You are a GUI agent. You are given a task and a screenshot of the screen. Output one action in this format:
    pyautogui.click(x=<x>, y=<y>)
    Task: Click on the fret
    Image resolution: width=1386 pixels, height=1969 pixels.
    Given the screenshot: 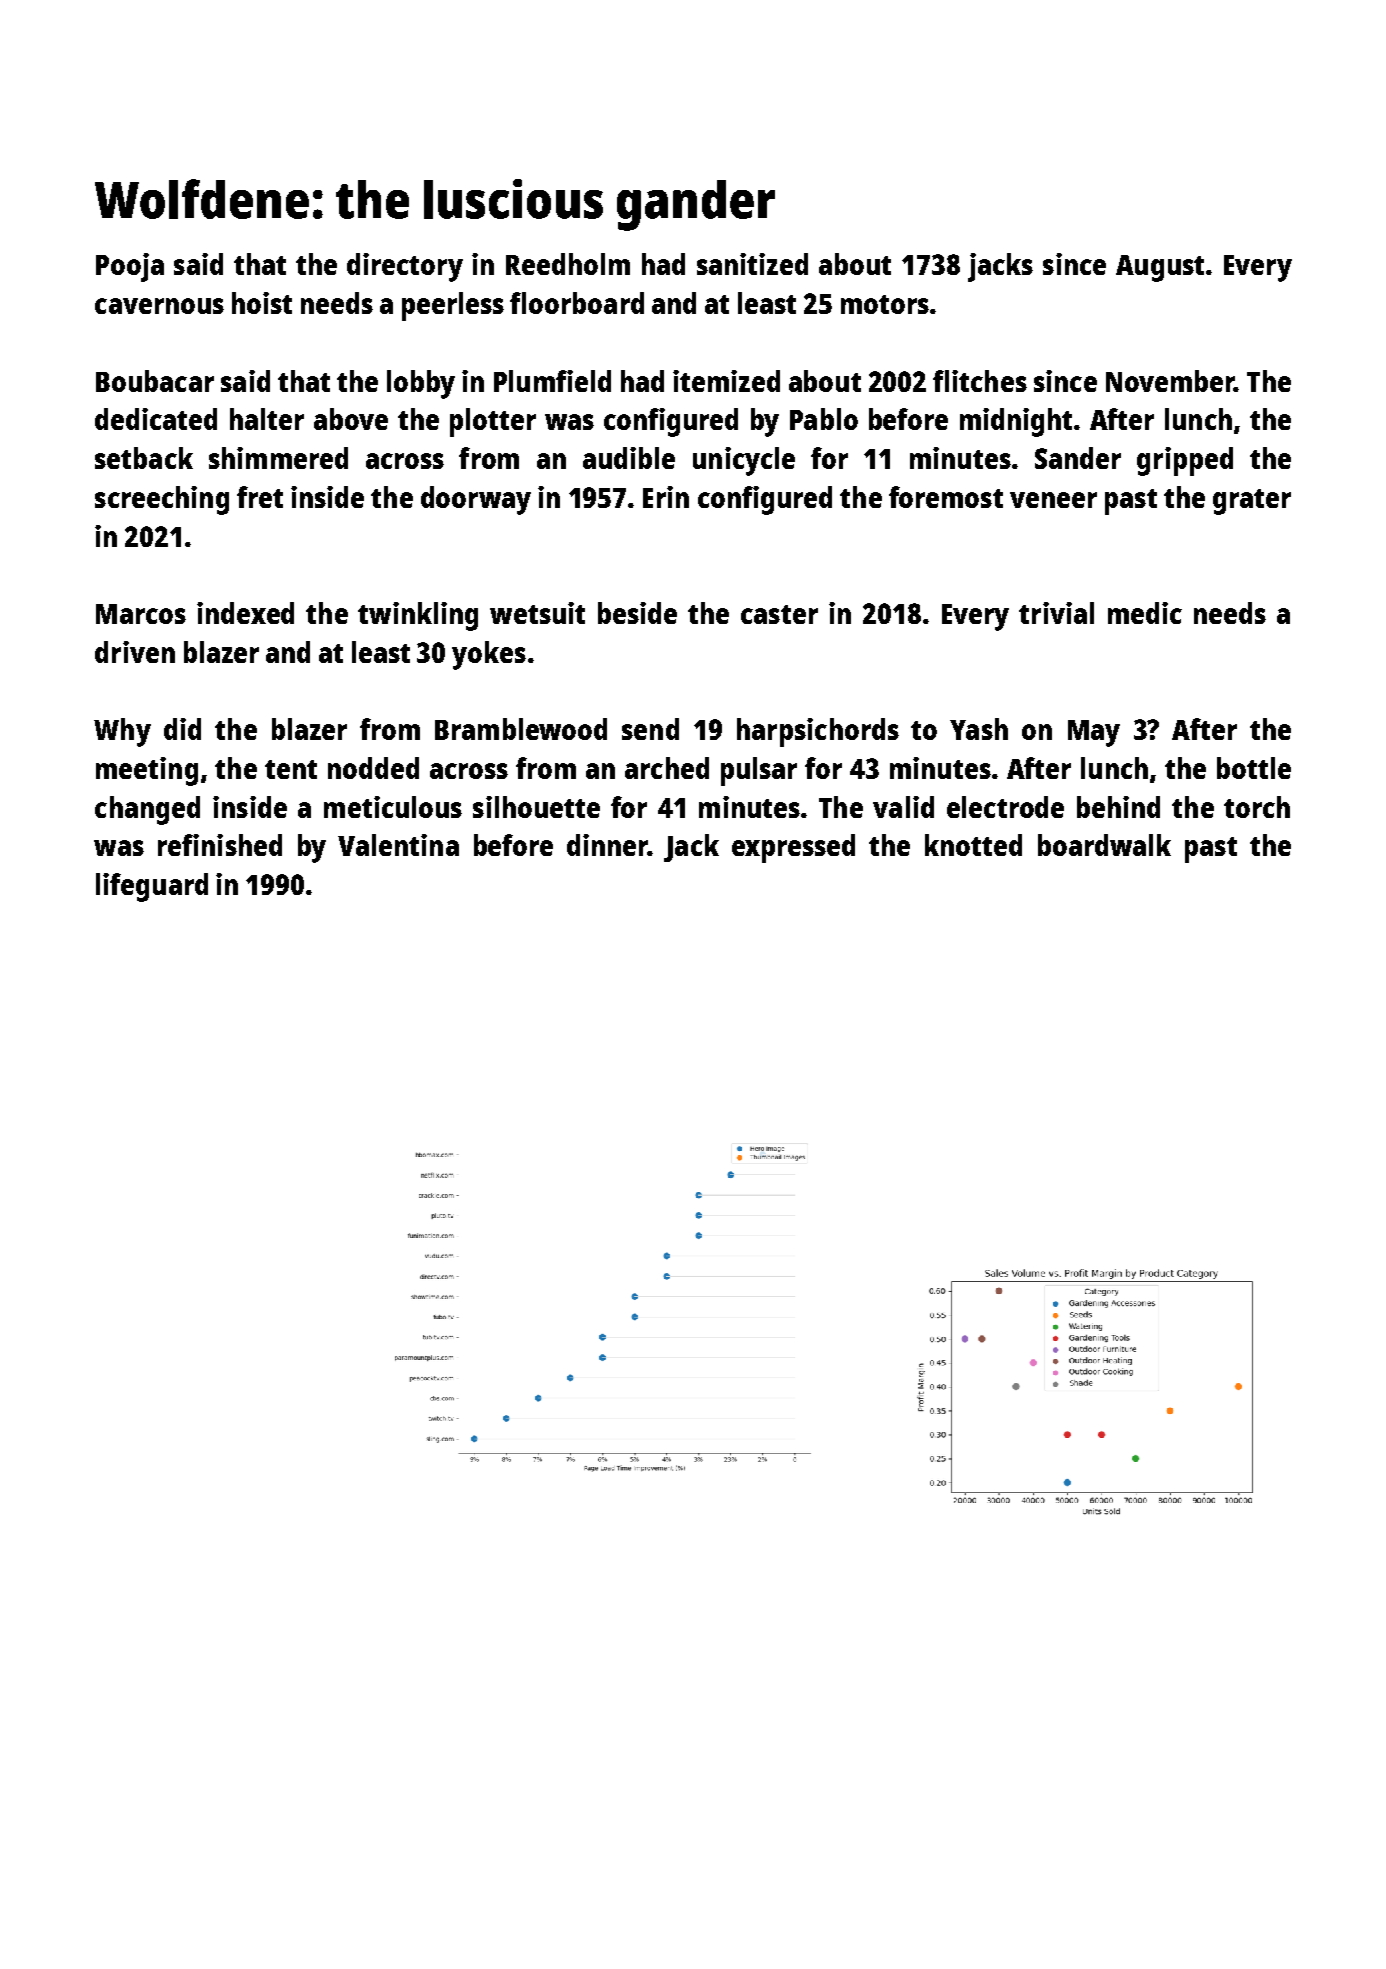 What is the action you would take?
    pyautogui.click(x=260, y=497)
